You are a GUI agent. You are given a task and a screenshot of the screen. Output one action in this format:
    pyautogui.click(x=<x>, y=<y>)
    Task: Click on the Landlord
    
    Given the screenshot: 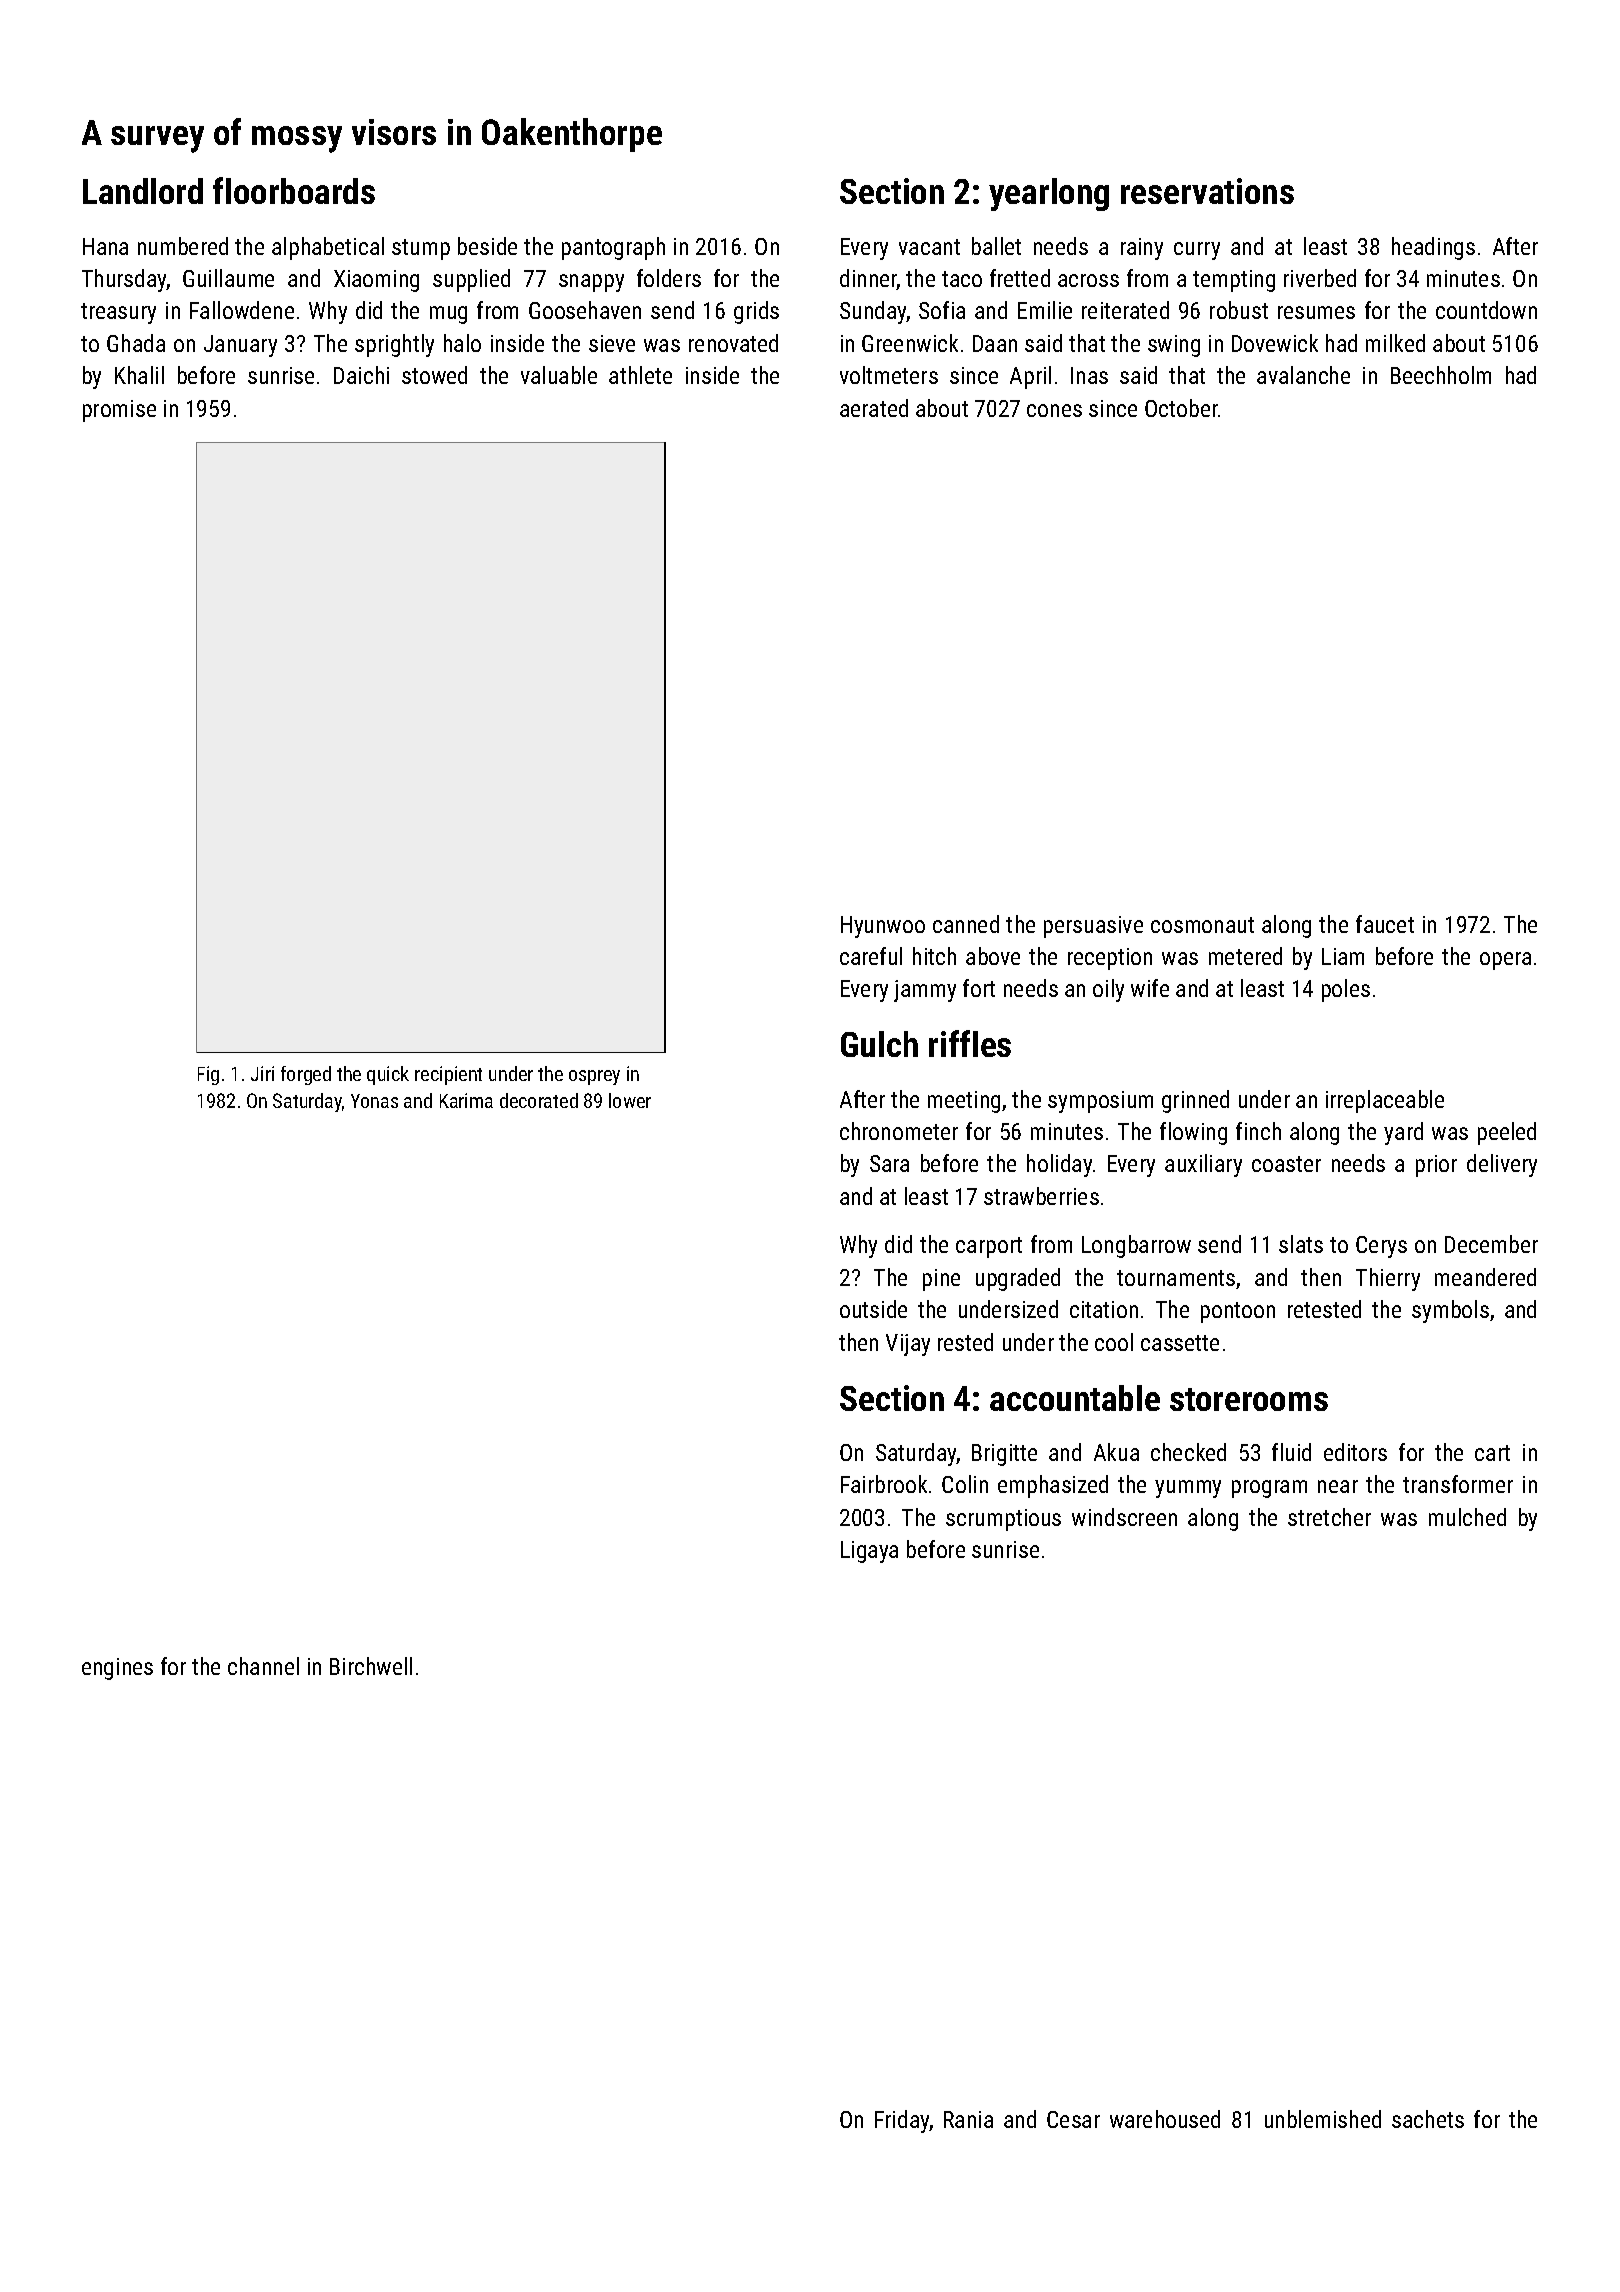 What is the action you would take?
    pyautogui.click(x=143, y=191)
